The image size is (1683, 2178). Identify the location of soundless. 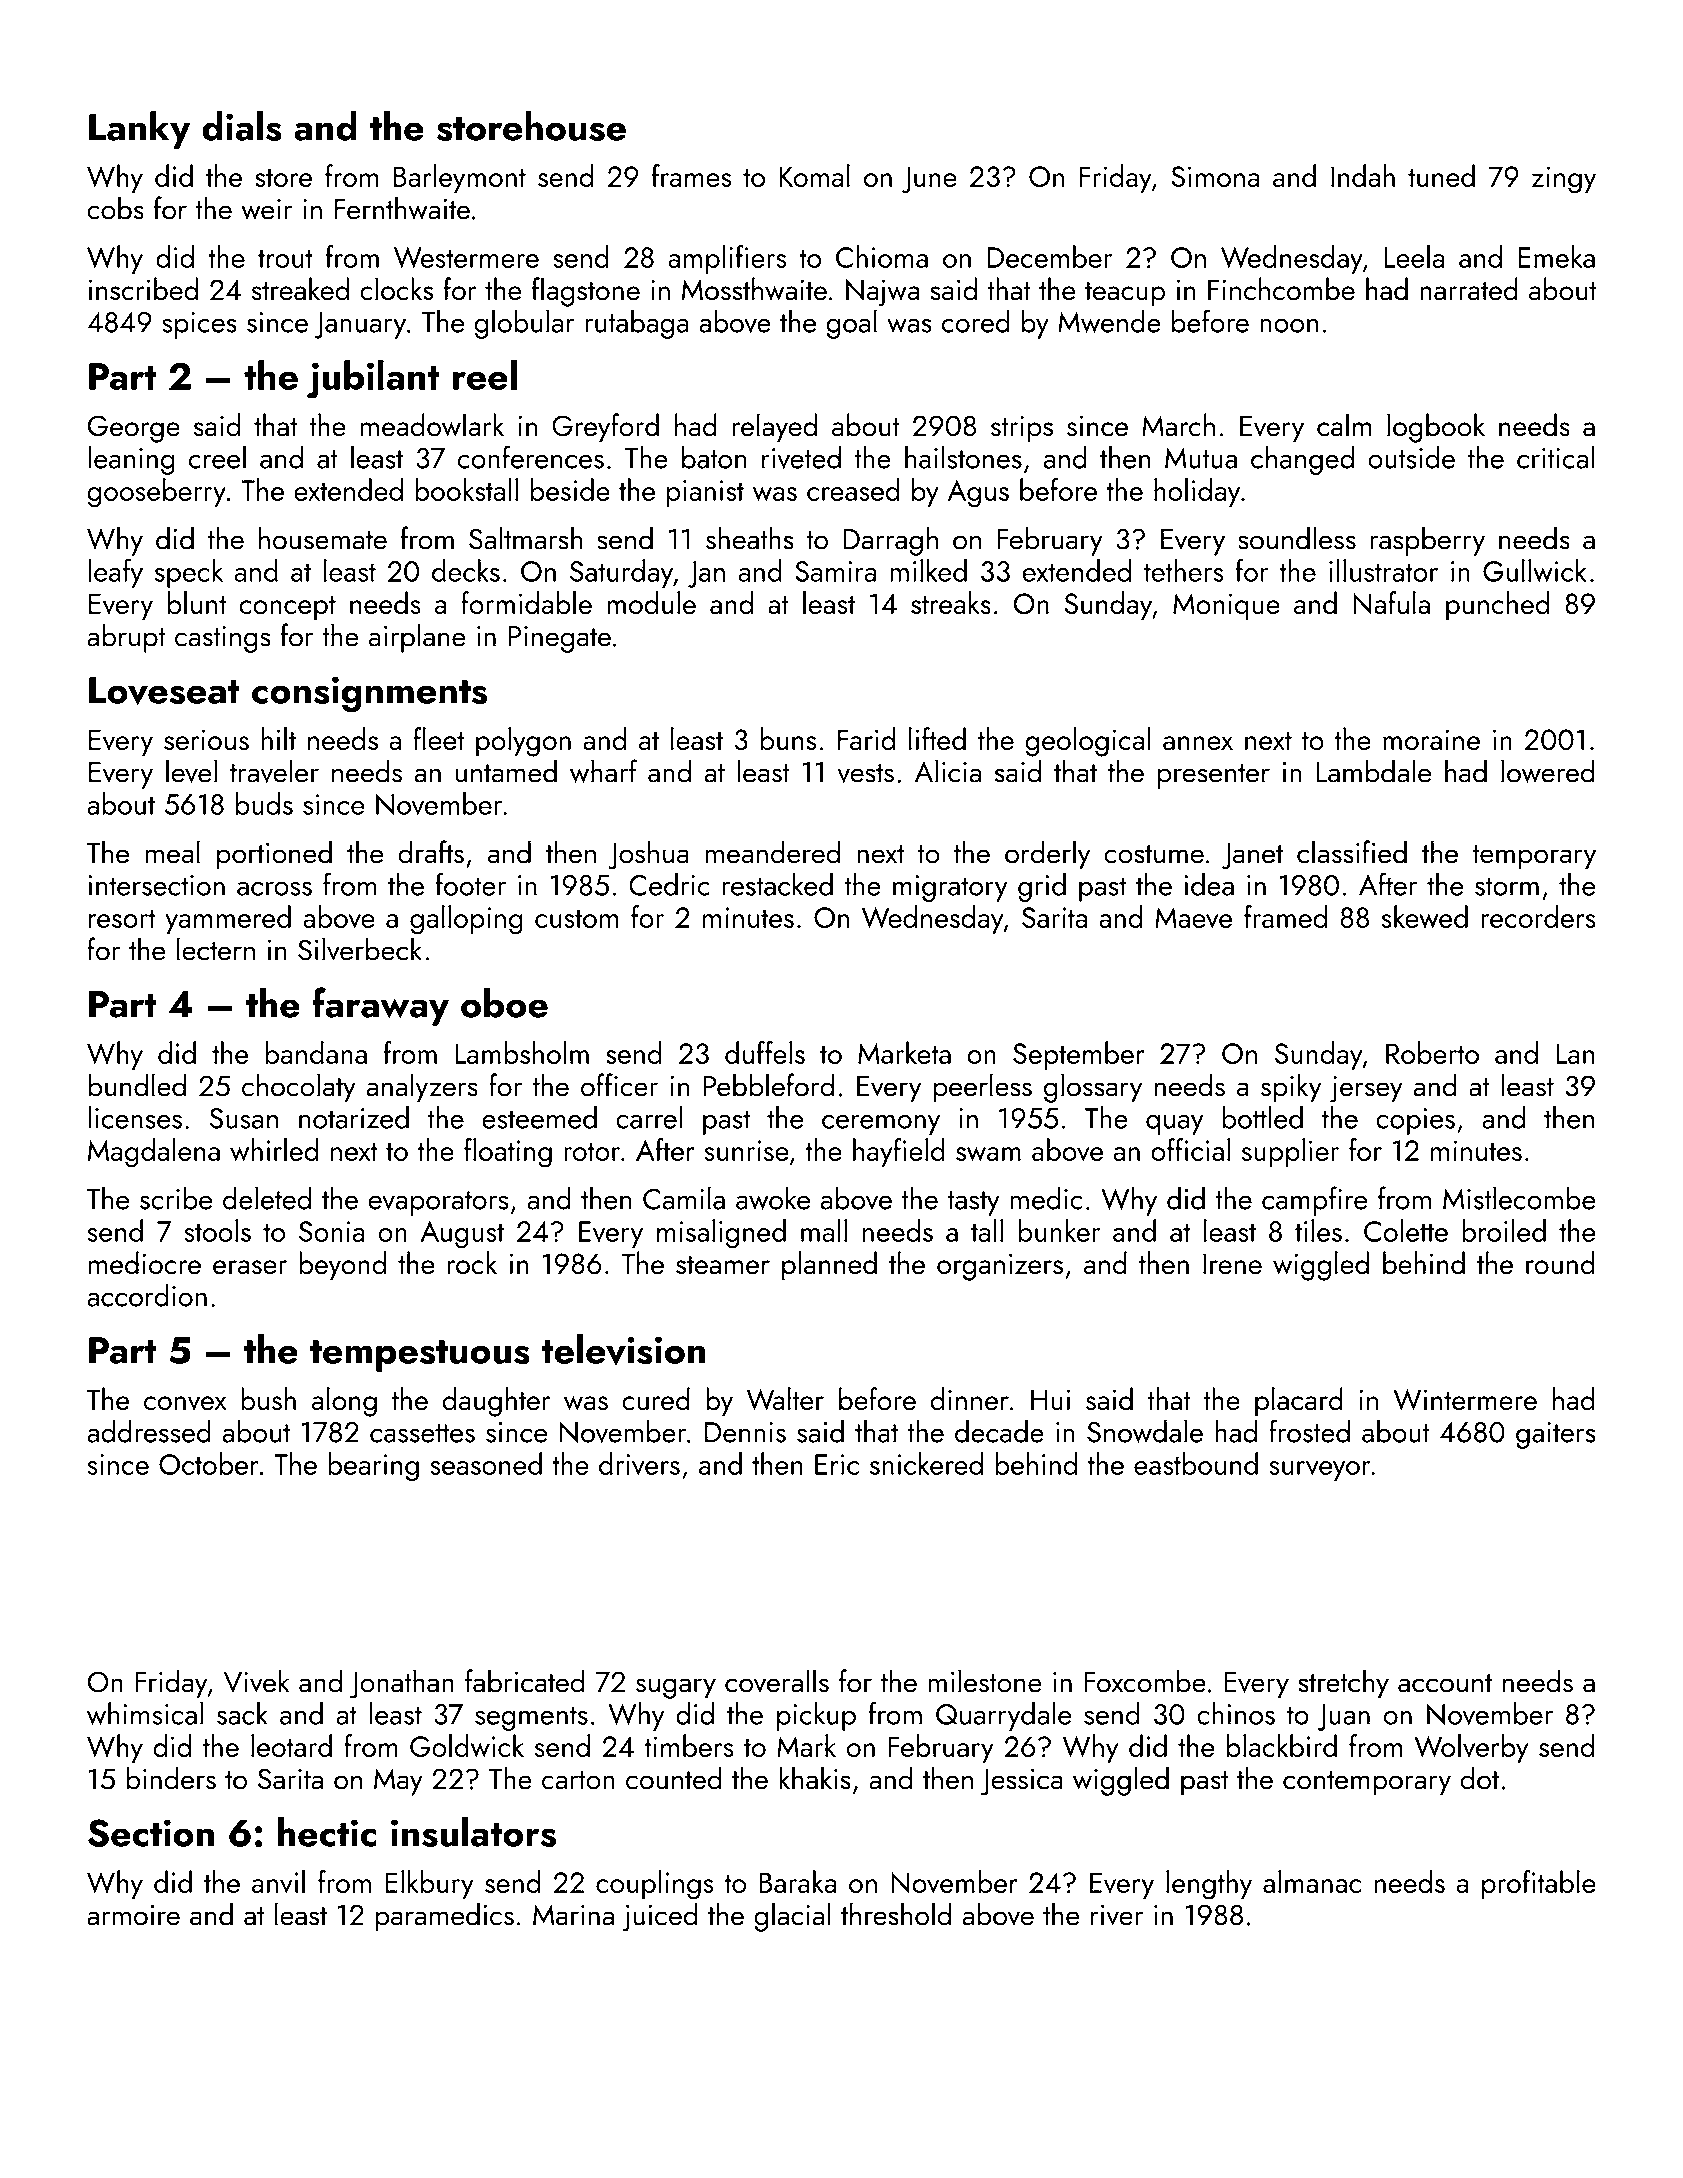
(1297, 538).
